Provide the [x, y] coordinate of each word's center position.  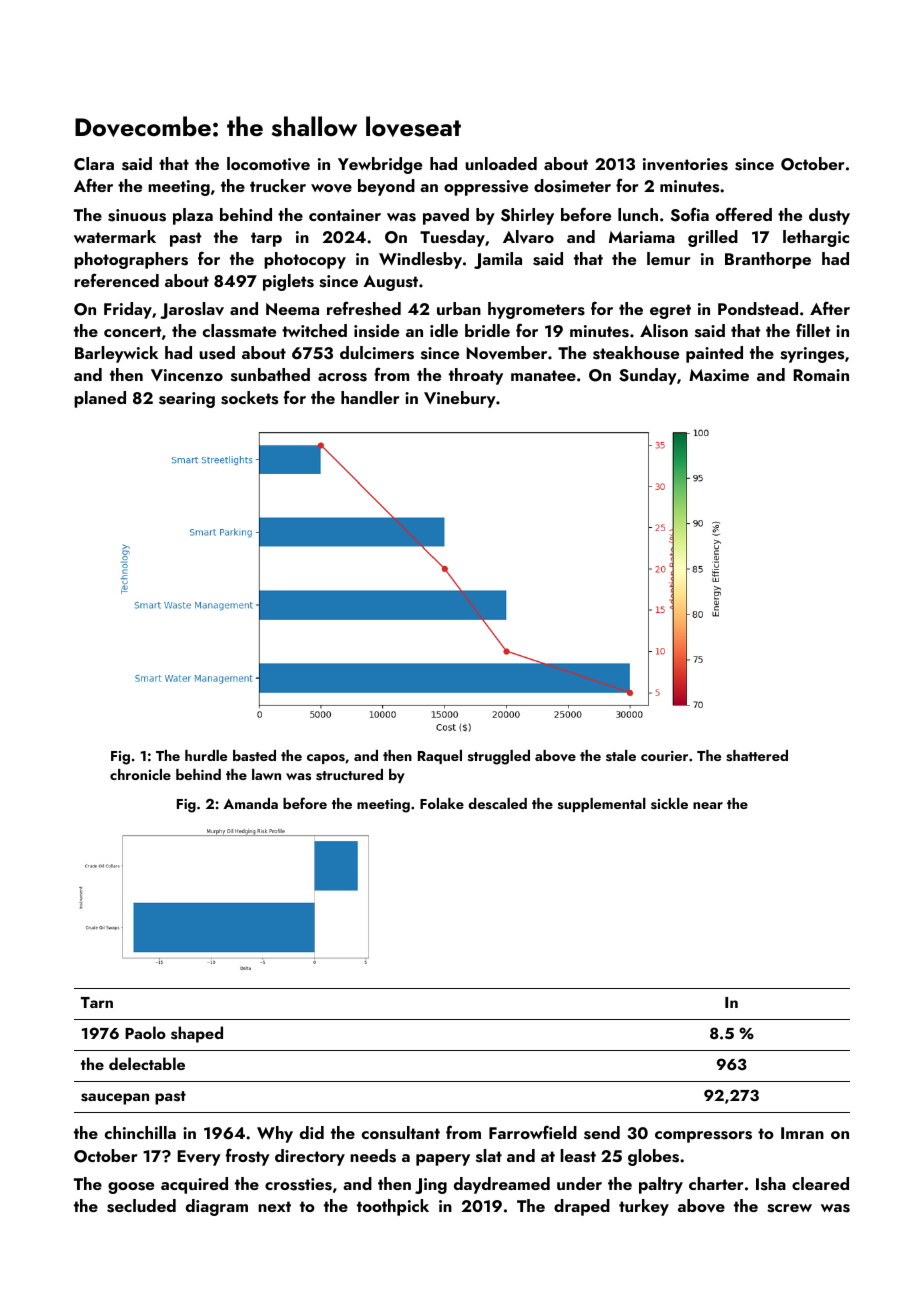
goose [131, 1188]
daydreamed [502, 1185]
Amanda [250, 803]
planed [100, 399]
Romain [821, 375]
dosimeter [572, 186]
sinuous [137, 215]
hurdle [206, 755]
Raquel [440, 757]
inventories [685, 164]
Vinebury [460, 399]
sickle [669, 803]
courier [664, 756]
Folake [442, 803]
